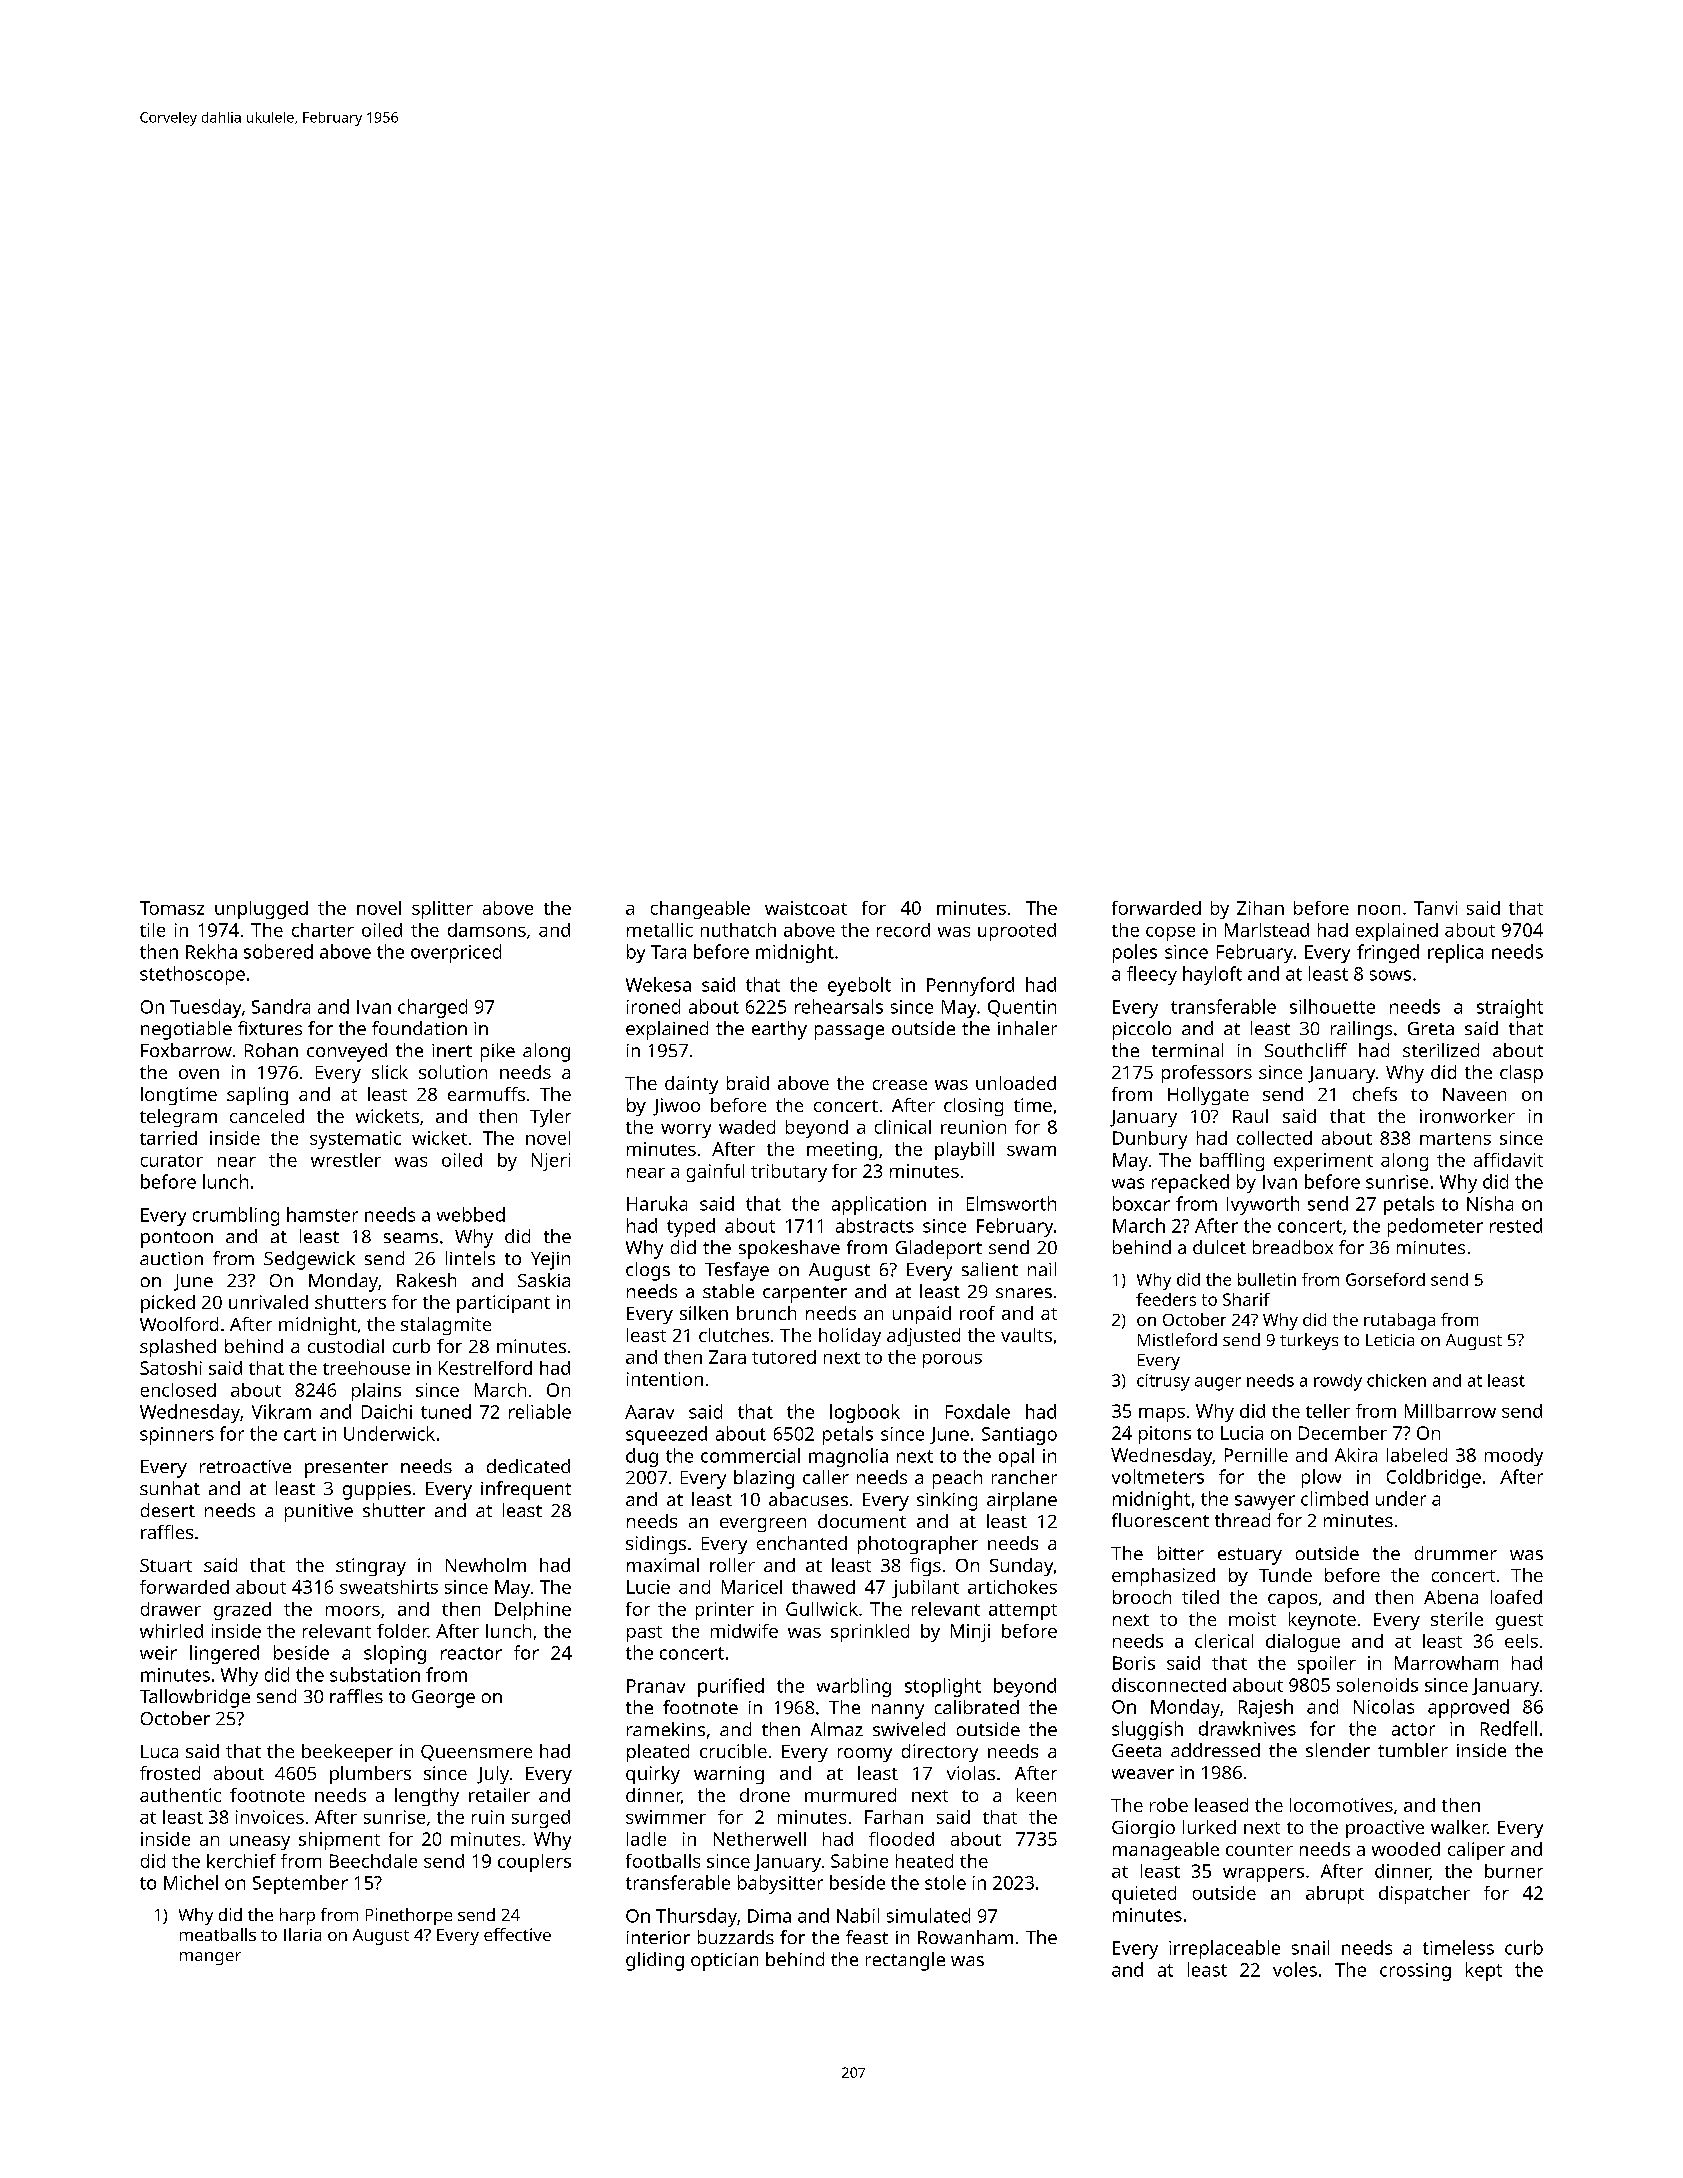 This page has width=1683, height=2178. Describe the element at coordinates (278, 951) in the page. I see `sobered` at that location.
